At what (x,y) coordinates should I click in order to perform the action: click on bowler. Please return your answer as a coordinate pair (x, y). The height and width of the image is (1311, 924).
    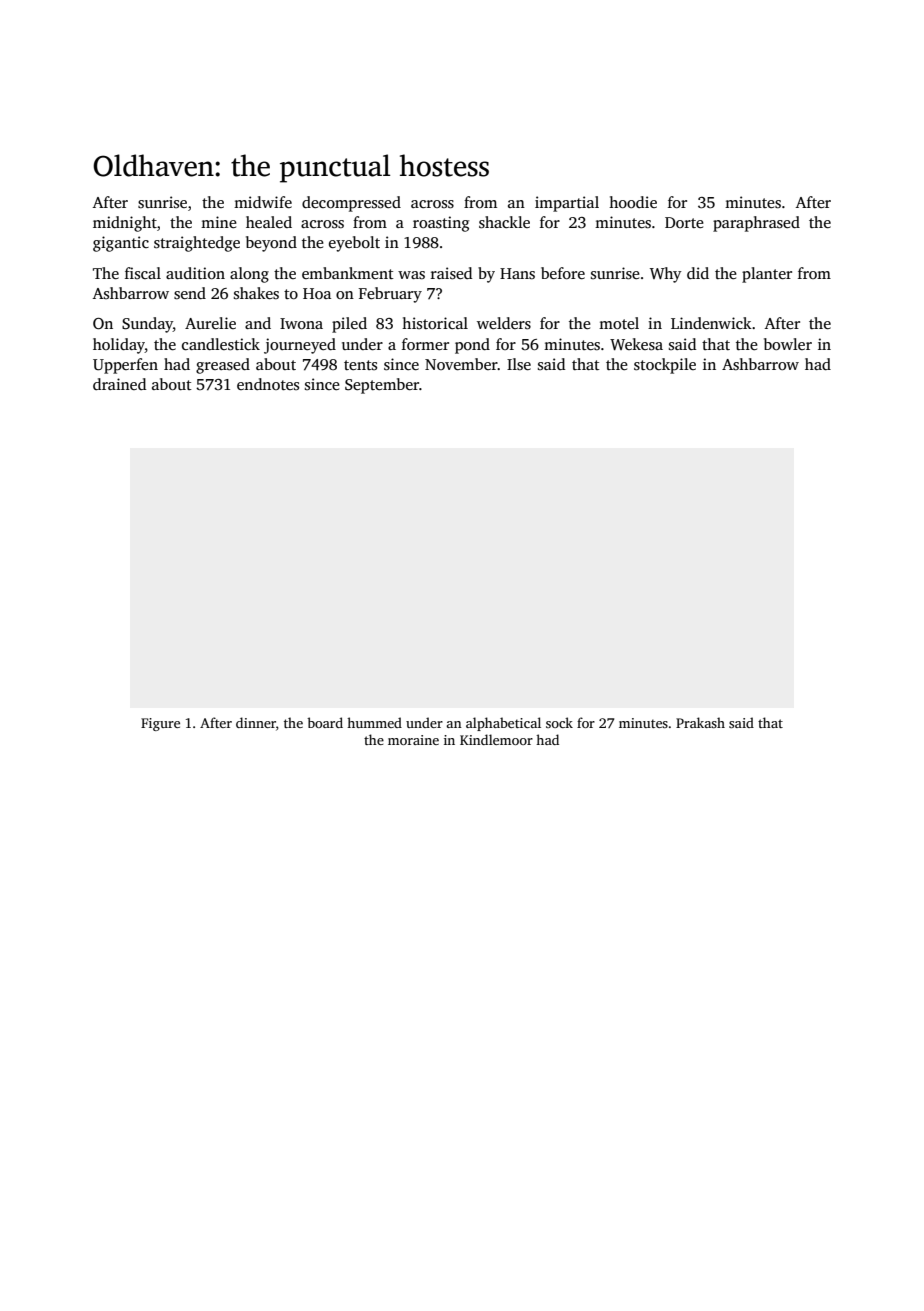
    Looking at the image, I should click on (788, 344).
